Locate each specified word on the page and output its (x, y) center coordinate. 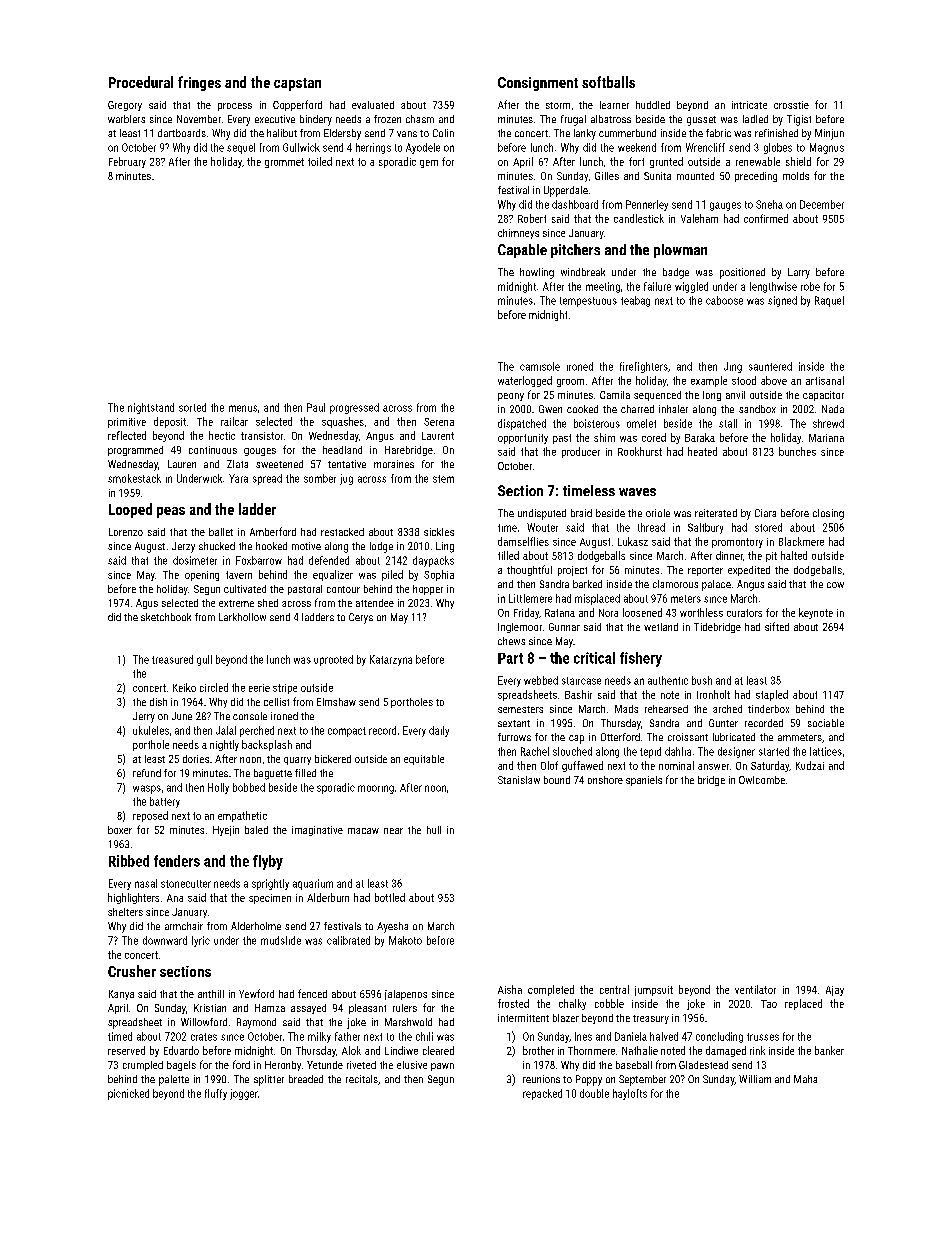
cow (835, 585)
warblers (126, 119)
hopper (428, 590)
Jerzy (183, 547)
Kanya (121, 995)
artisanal (825, 380)
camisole (540, 366)
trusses (763, 1037)
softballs (608, 82)
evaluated (373, 105)
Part (510, 658)
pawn (442, 1067)
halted (794, 555)
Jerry (144, 717)
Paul (316, 407)
